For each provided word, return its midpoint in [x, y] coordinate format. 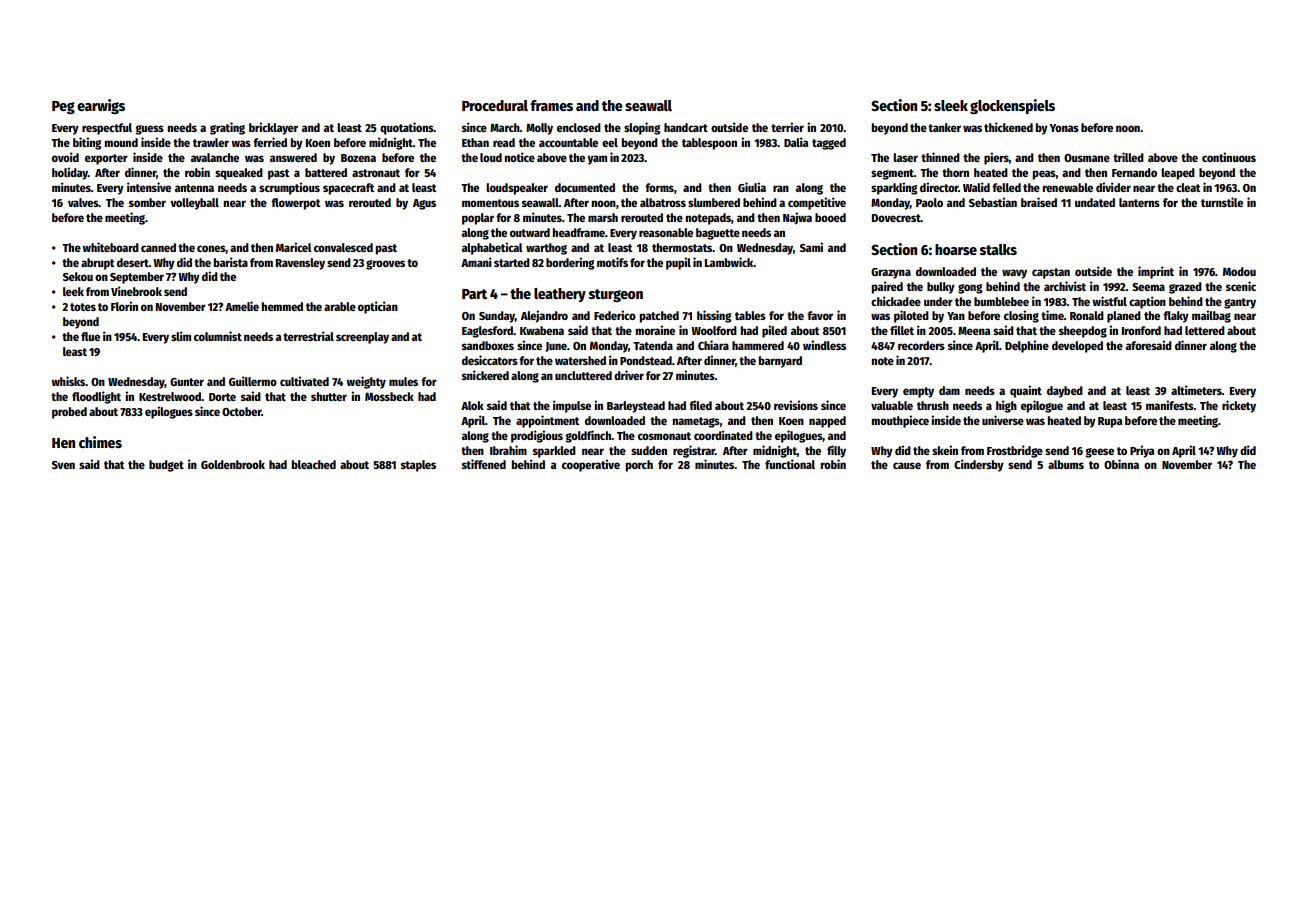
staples [418, 466]
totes [83, 307]
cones [211, 249]
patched [659, 317]
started [512, 262]
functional [790, 464]
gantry [1240, 303]
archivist [1065, 286]
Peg [63, 107]
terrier [787, 127]
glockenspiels [1012, 106]
